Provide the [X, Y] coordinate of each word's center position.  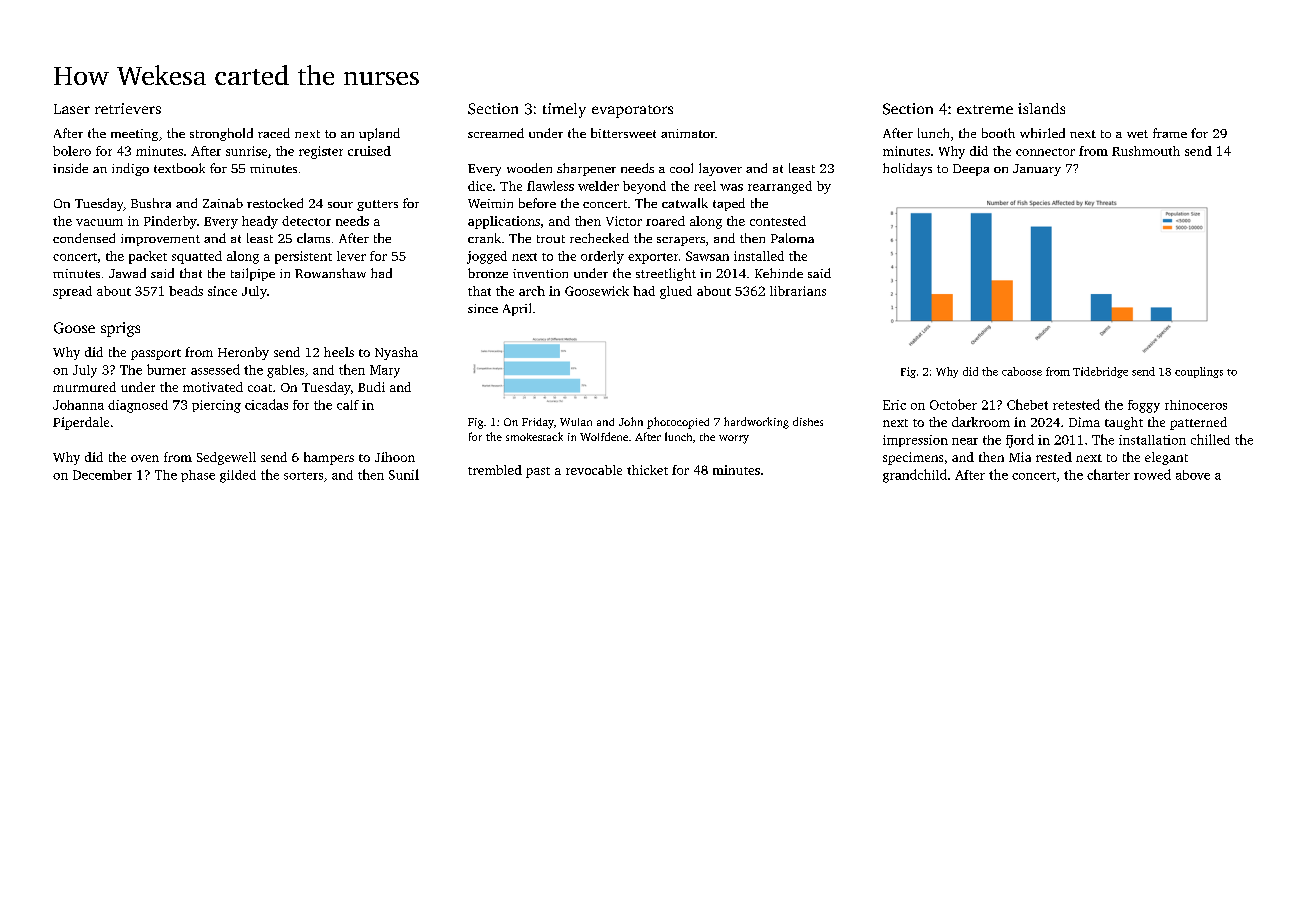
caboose [1022, 371]
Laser [72, 109]
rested [1054, 457]
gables [285, 371]
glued [676, 292]
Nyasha [396, 353]
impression [915, 441]
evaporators [632, 111]
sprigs [120, 329]
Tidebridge [1100, 372]
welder [598, 186]
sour [340, 205]
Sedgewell [226, 458]
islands [1041, 108]
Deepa [971, 170]
